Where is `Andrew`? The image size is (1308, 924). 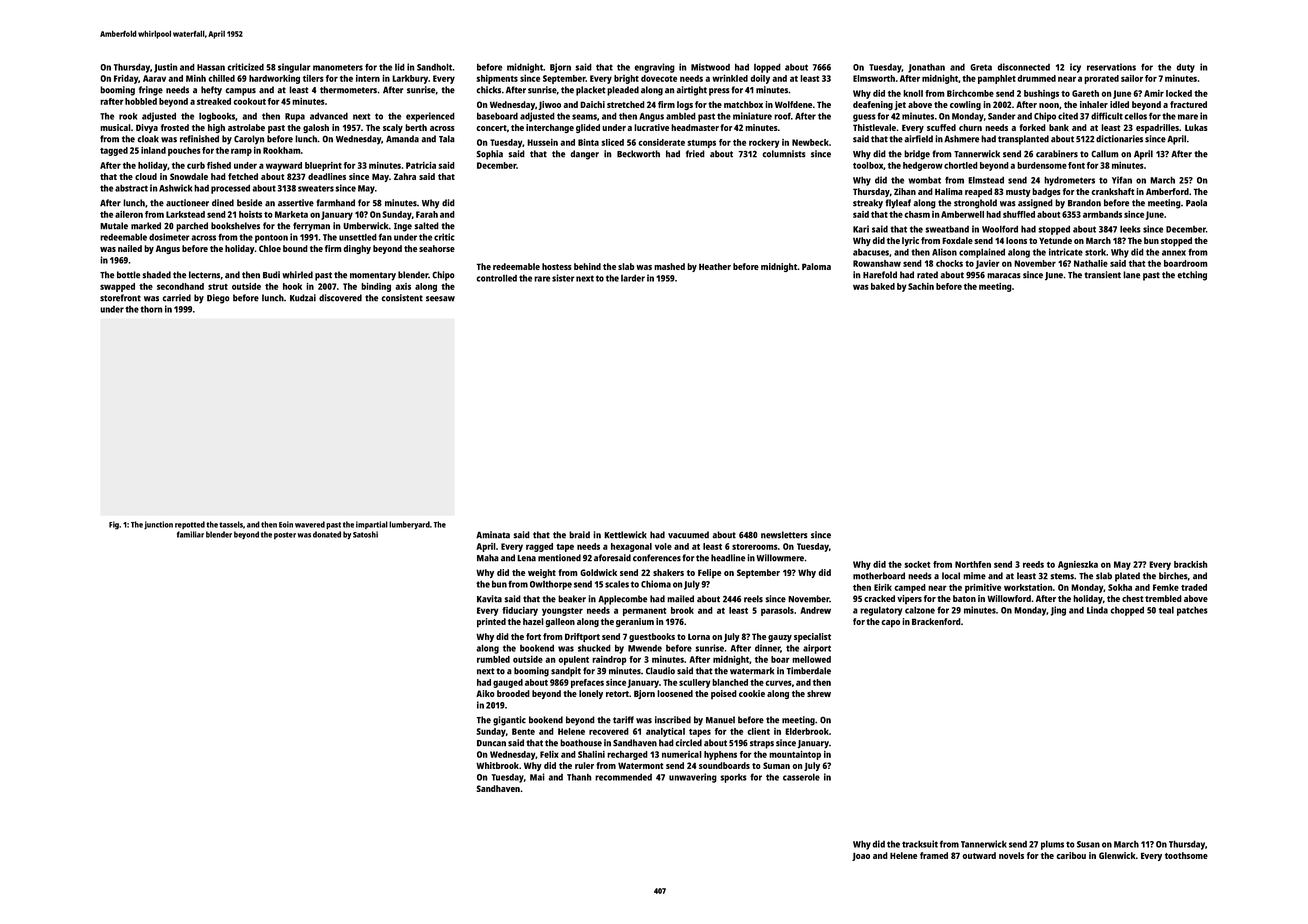
Andrew is located at coordinates (815, 610).
